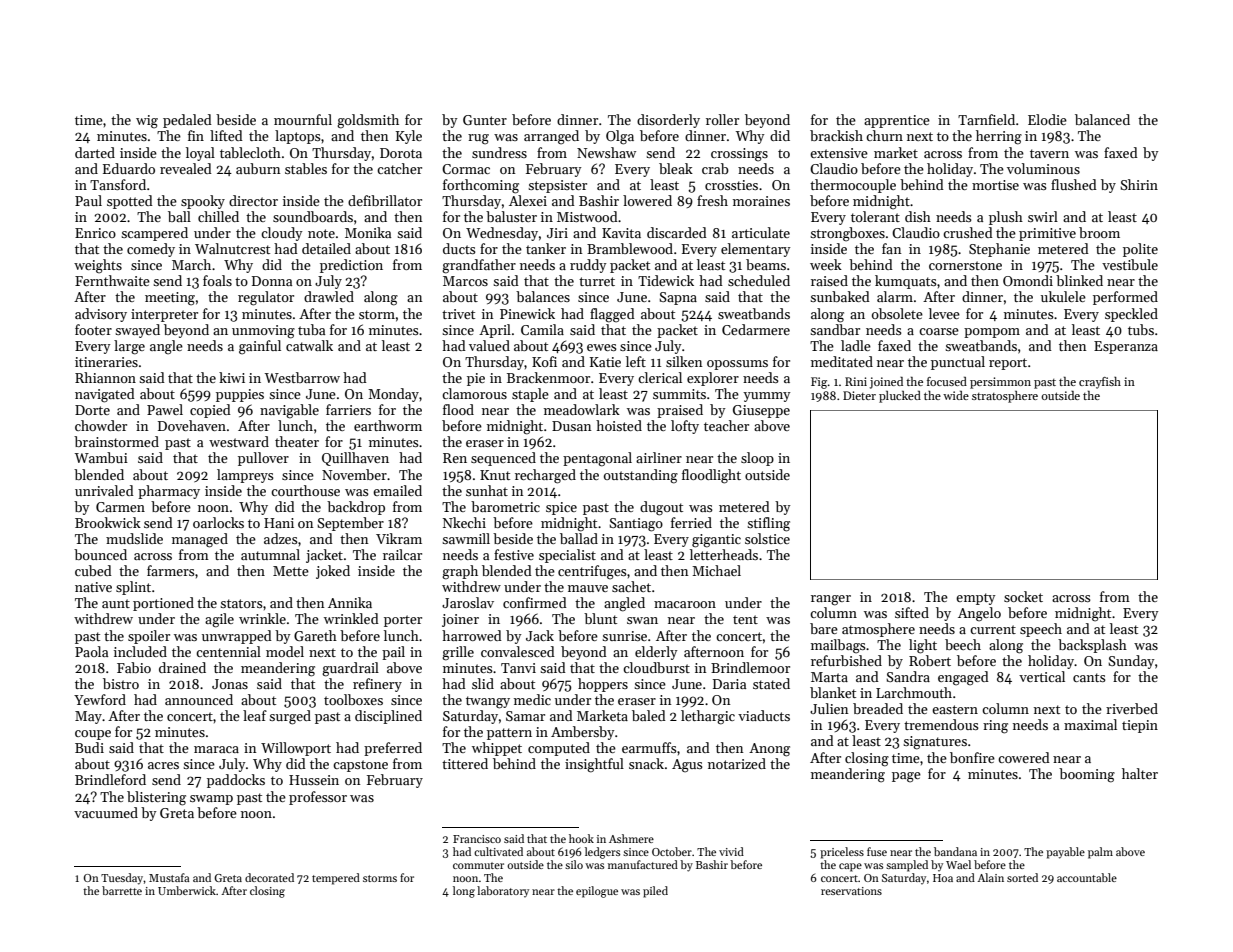  I want to click on wig, so click(147, 122).
